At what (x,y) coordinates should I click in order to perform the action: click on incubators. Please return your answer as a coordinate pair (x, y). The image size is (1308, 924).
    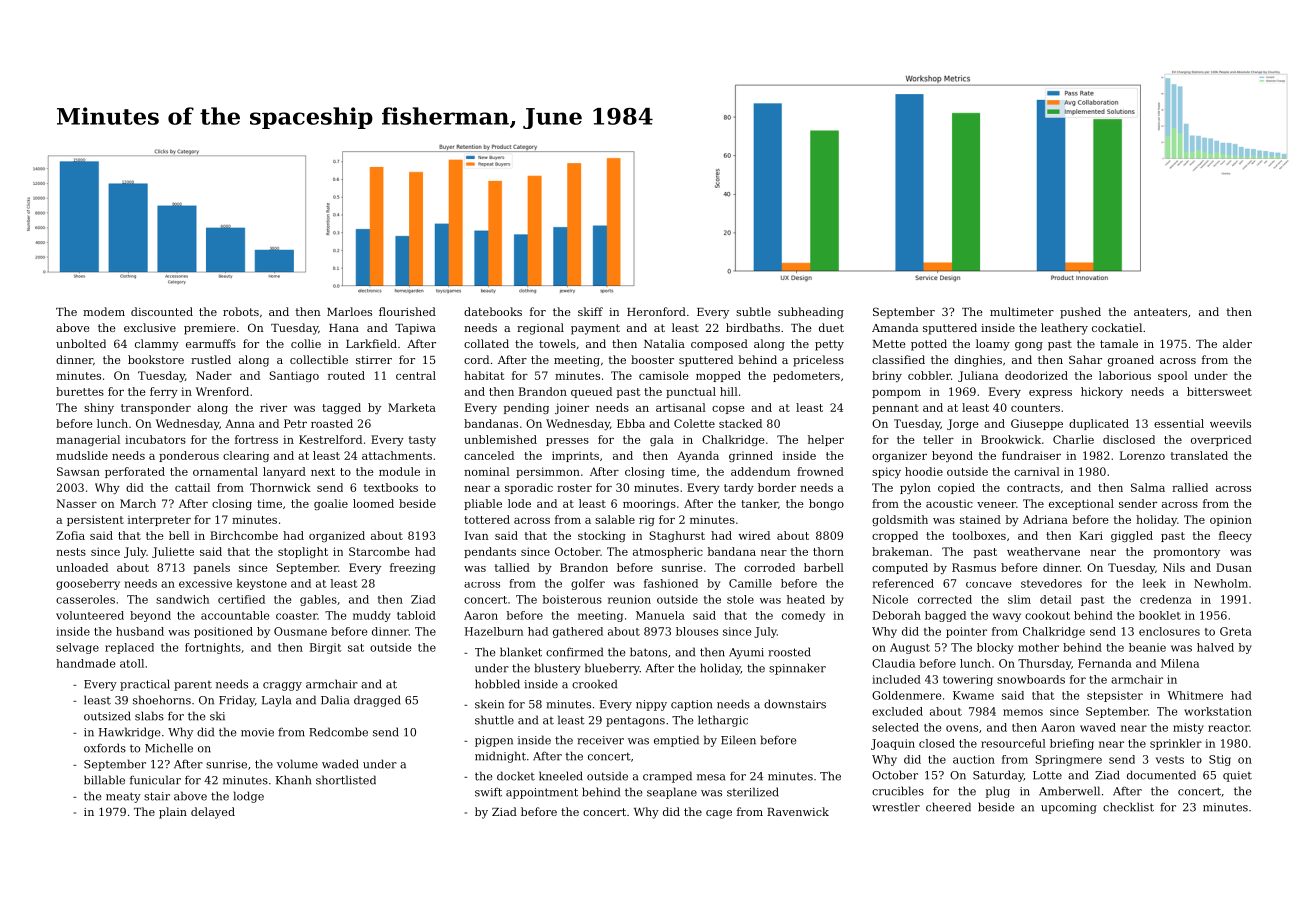
    Looking at the image, I should click on (155, 439).
